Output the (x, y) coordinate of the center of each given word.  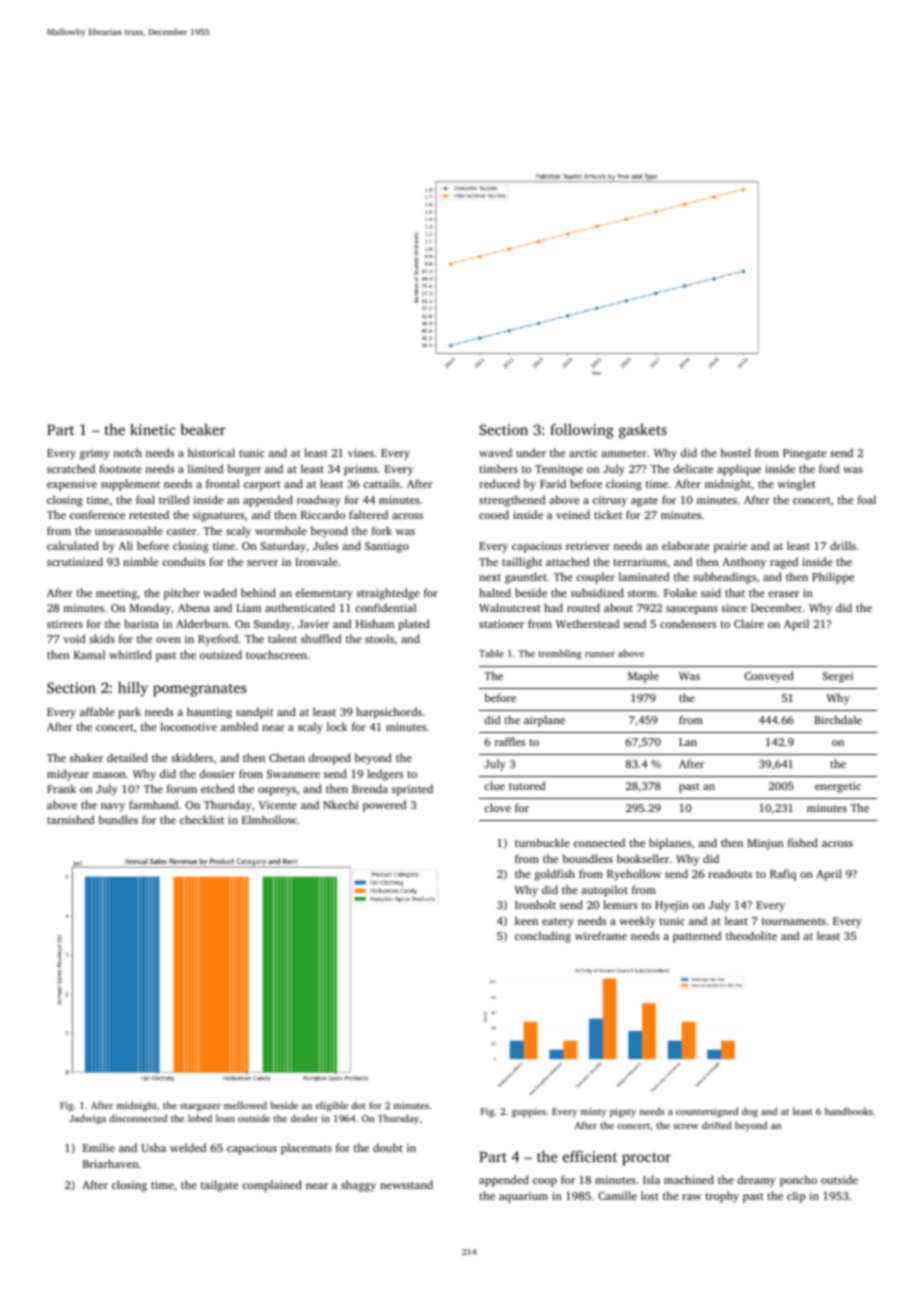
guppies (529, 1113)
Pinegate (805, 454)
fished (803, 842)
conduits (183, 561)
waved (495, 452)
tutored (527, 785)
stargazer (200, 1107)
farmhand (153, 804)
